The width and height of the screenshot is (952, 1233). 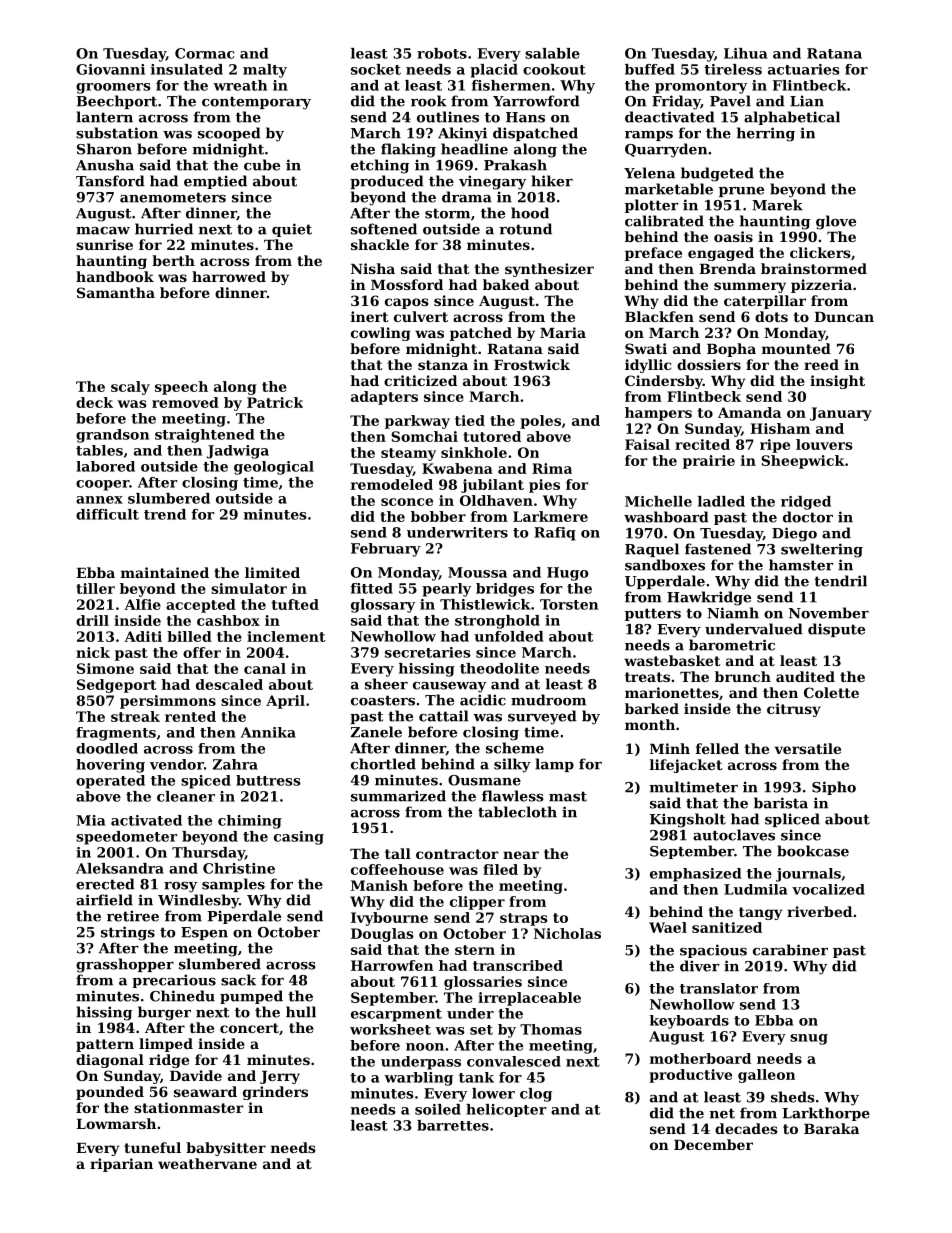 I want to click on salable, so click(x=552, y=53).
